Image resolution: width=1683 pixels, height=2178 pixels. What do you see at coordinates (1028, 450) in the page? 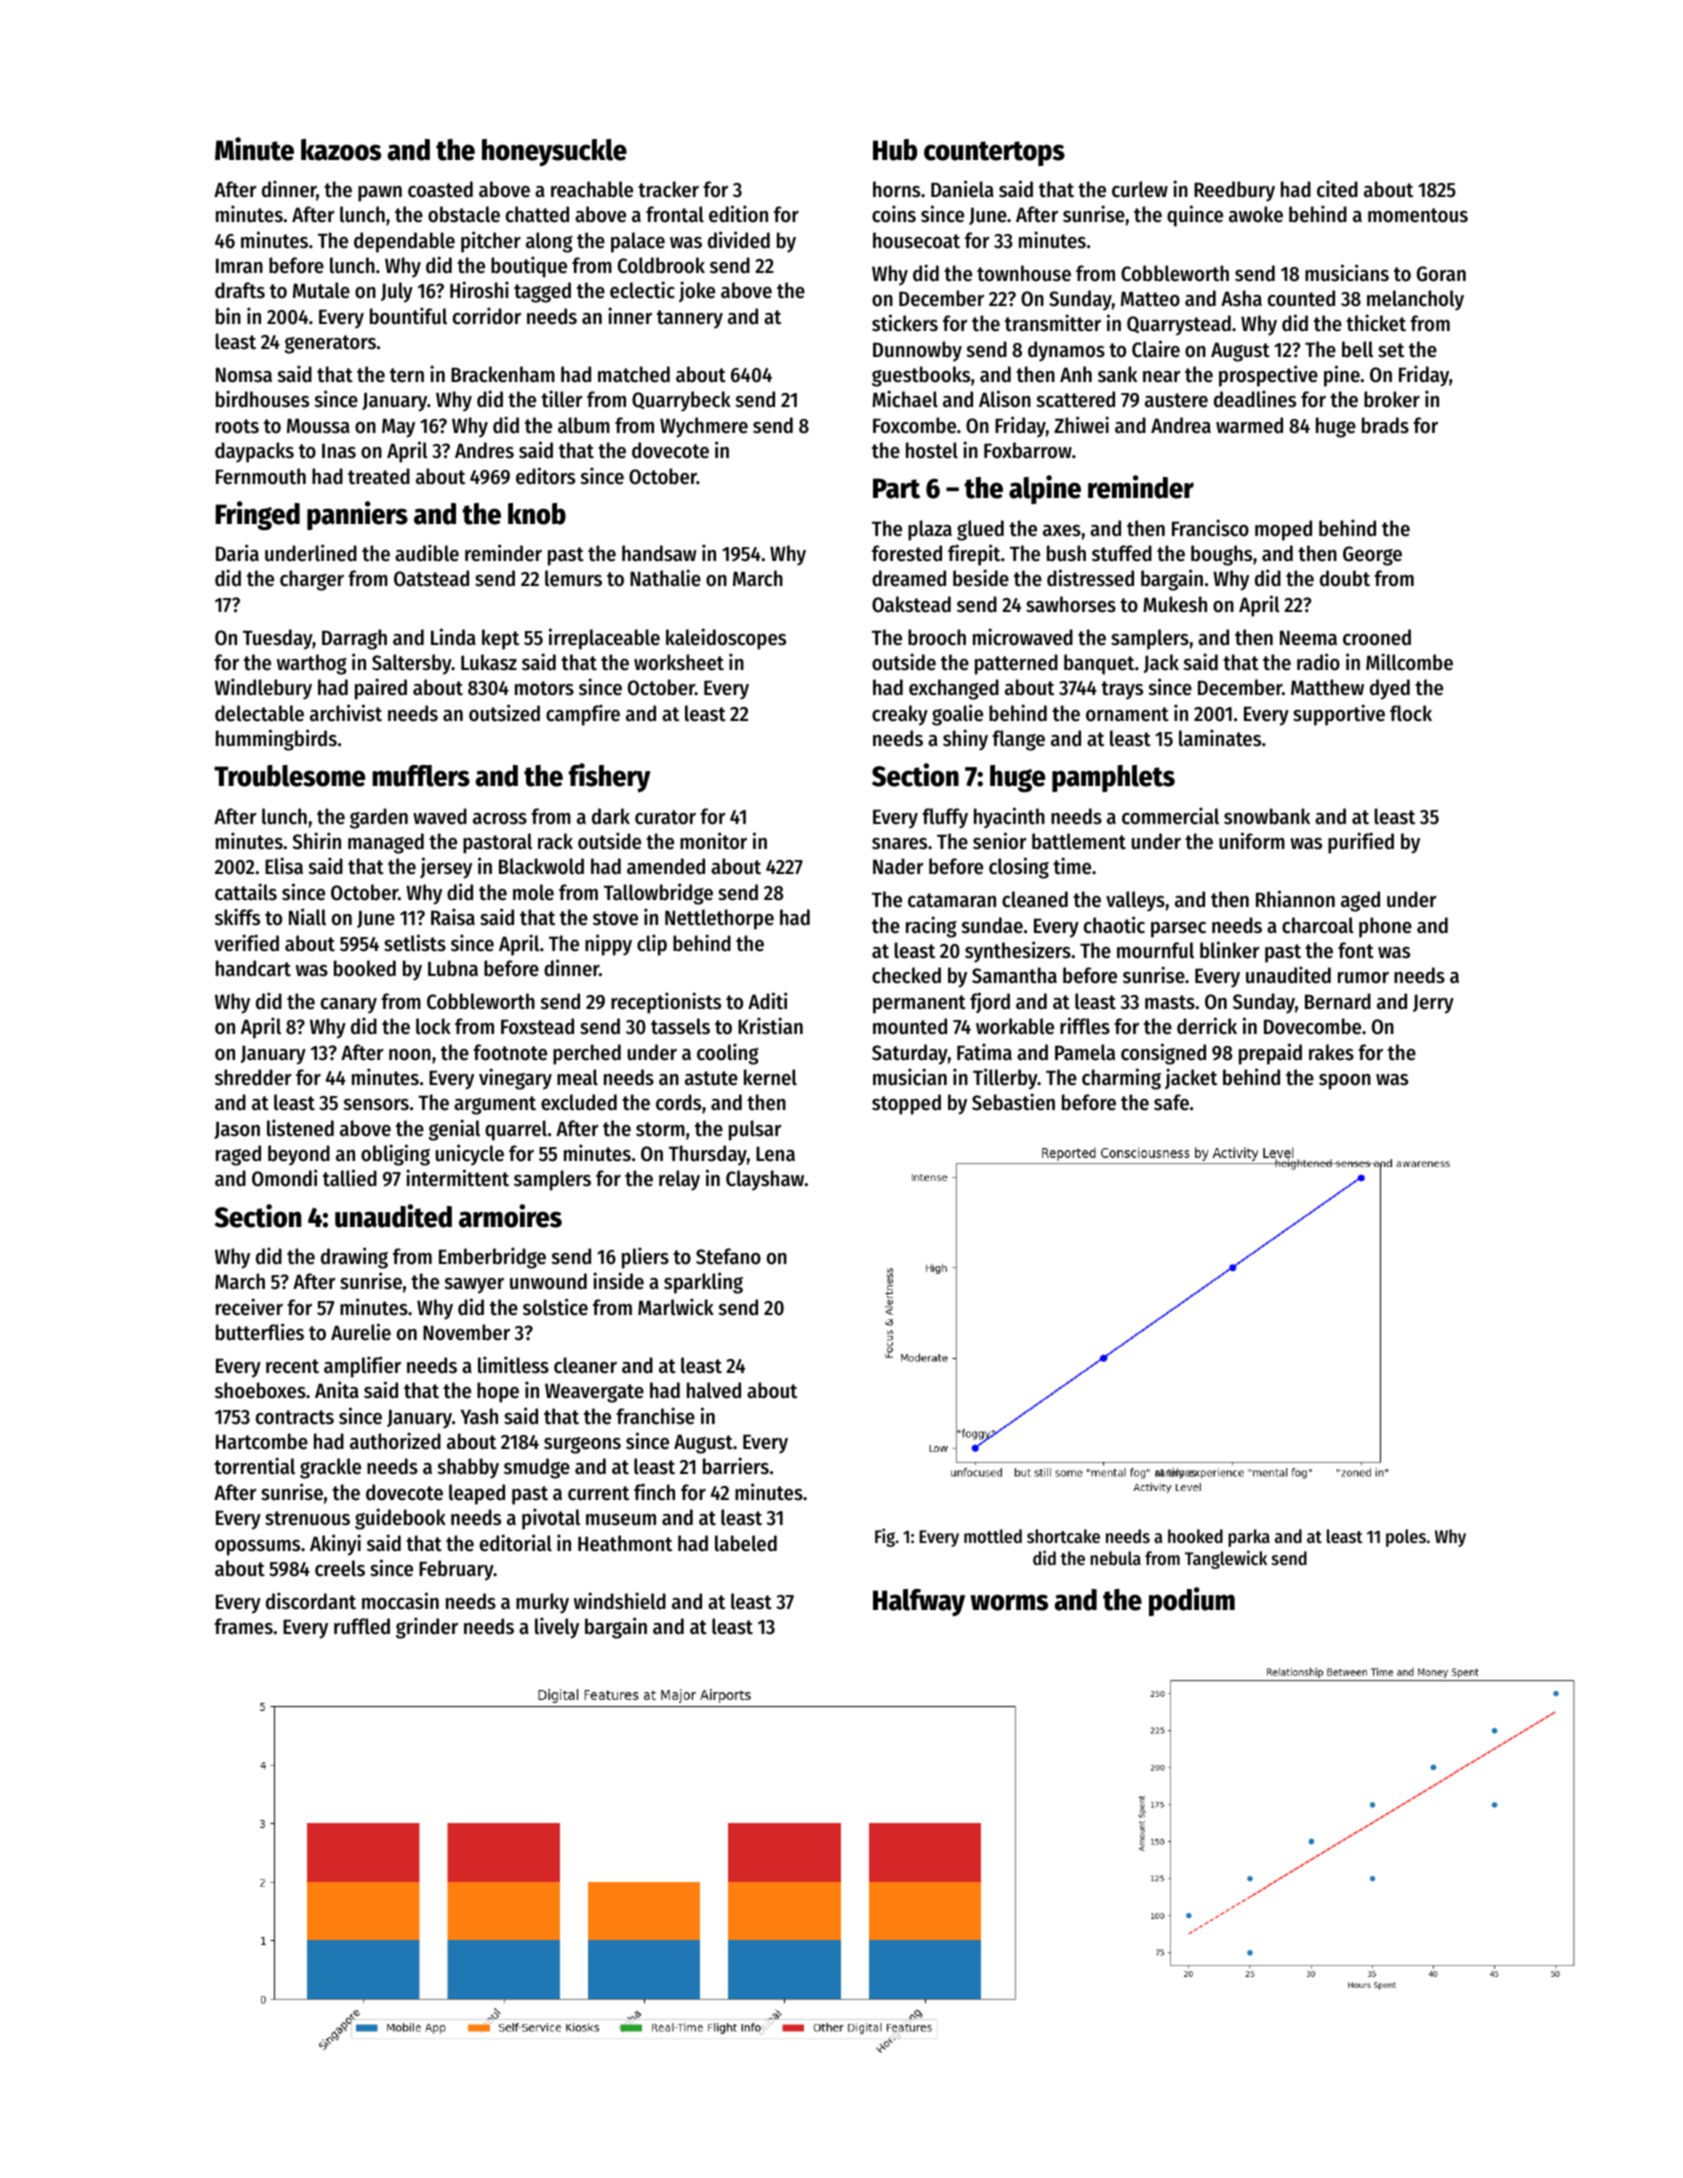
I see `Foxbarrow` at bounding box center [1028, 450].
